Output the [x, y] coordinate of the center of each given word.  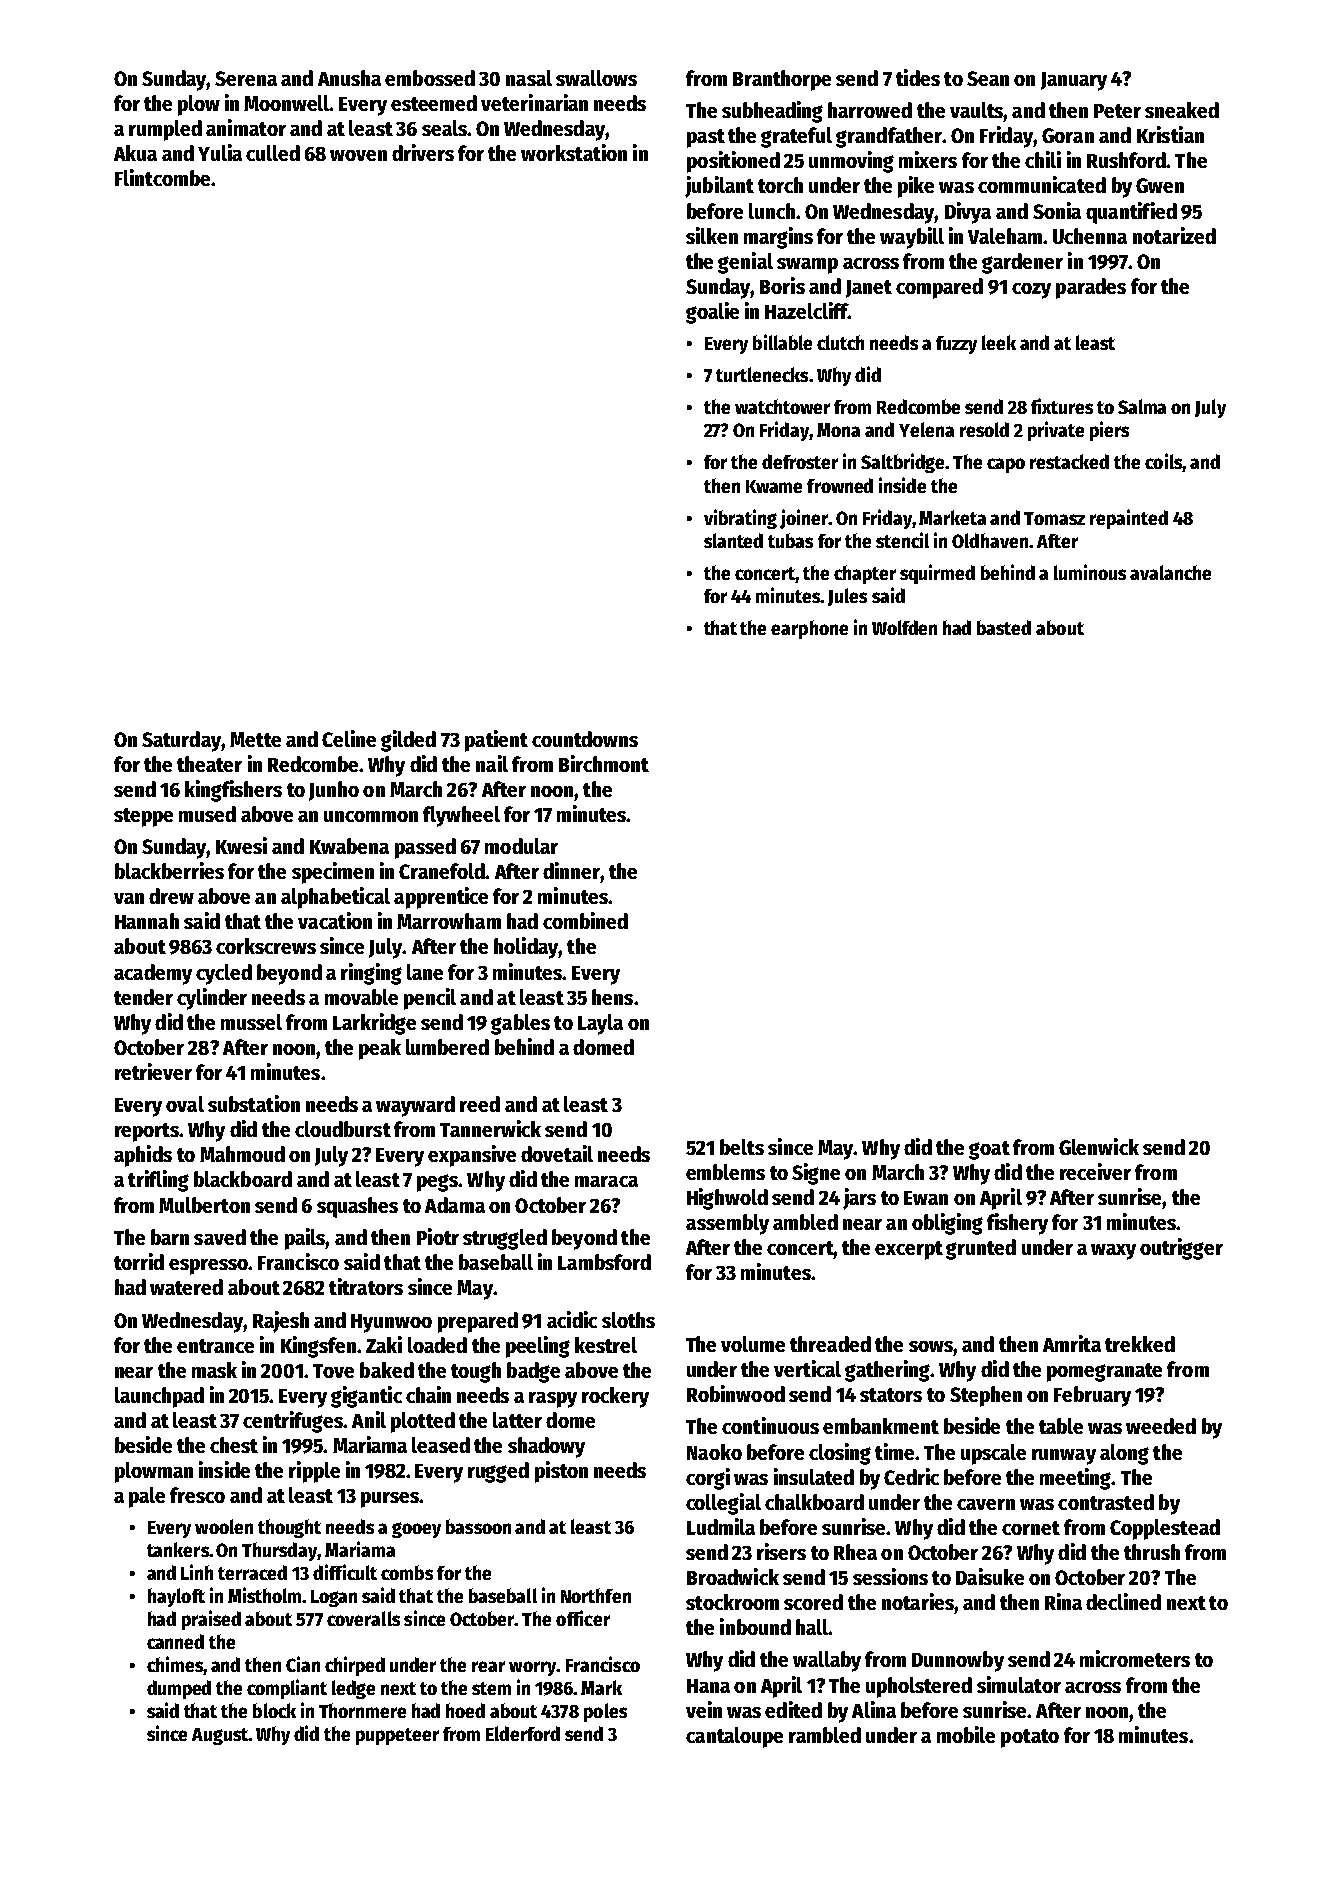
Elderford [523, 1733]
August [220, 1736]
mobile [966, 1734]
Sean [988, 78]
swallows [596, 78]
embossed [430, 78]
